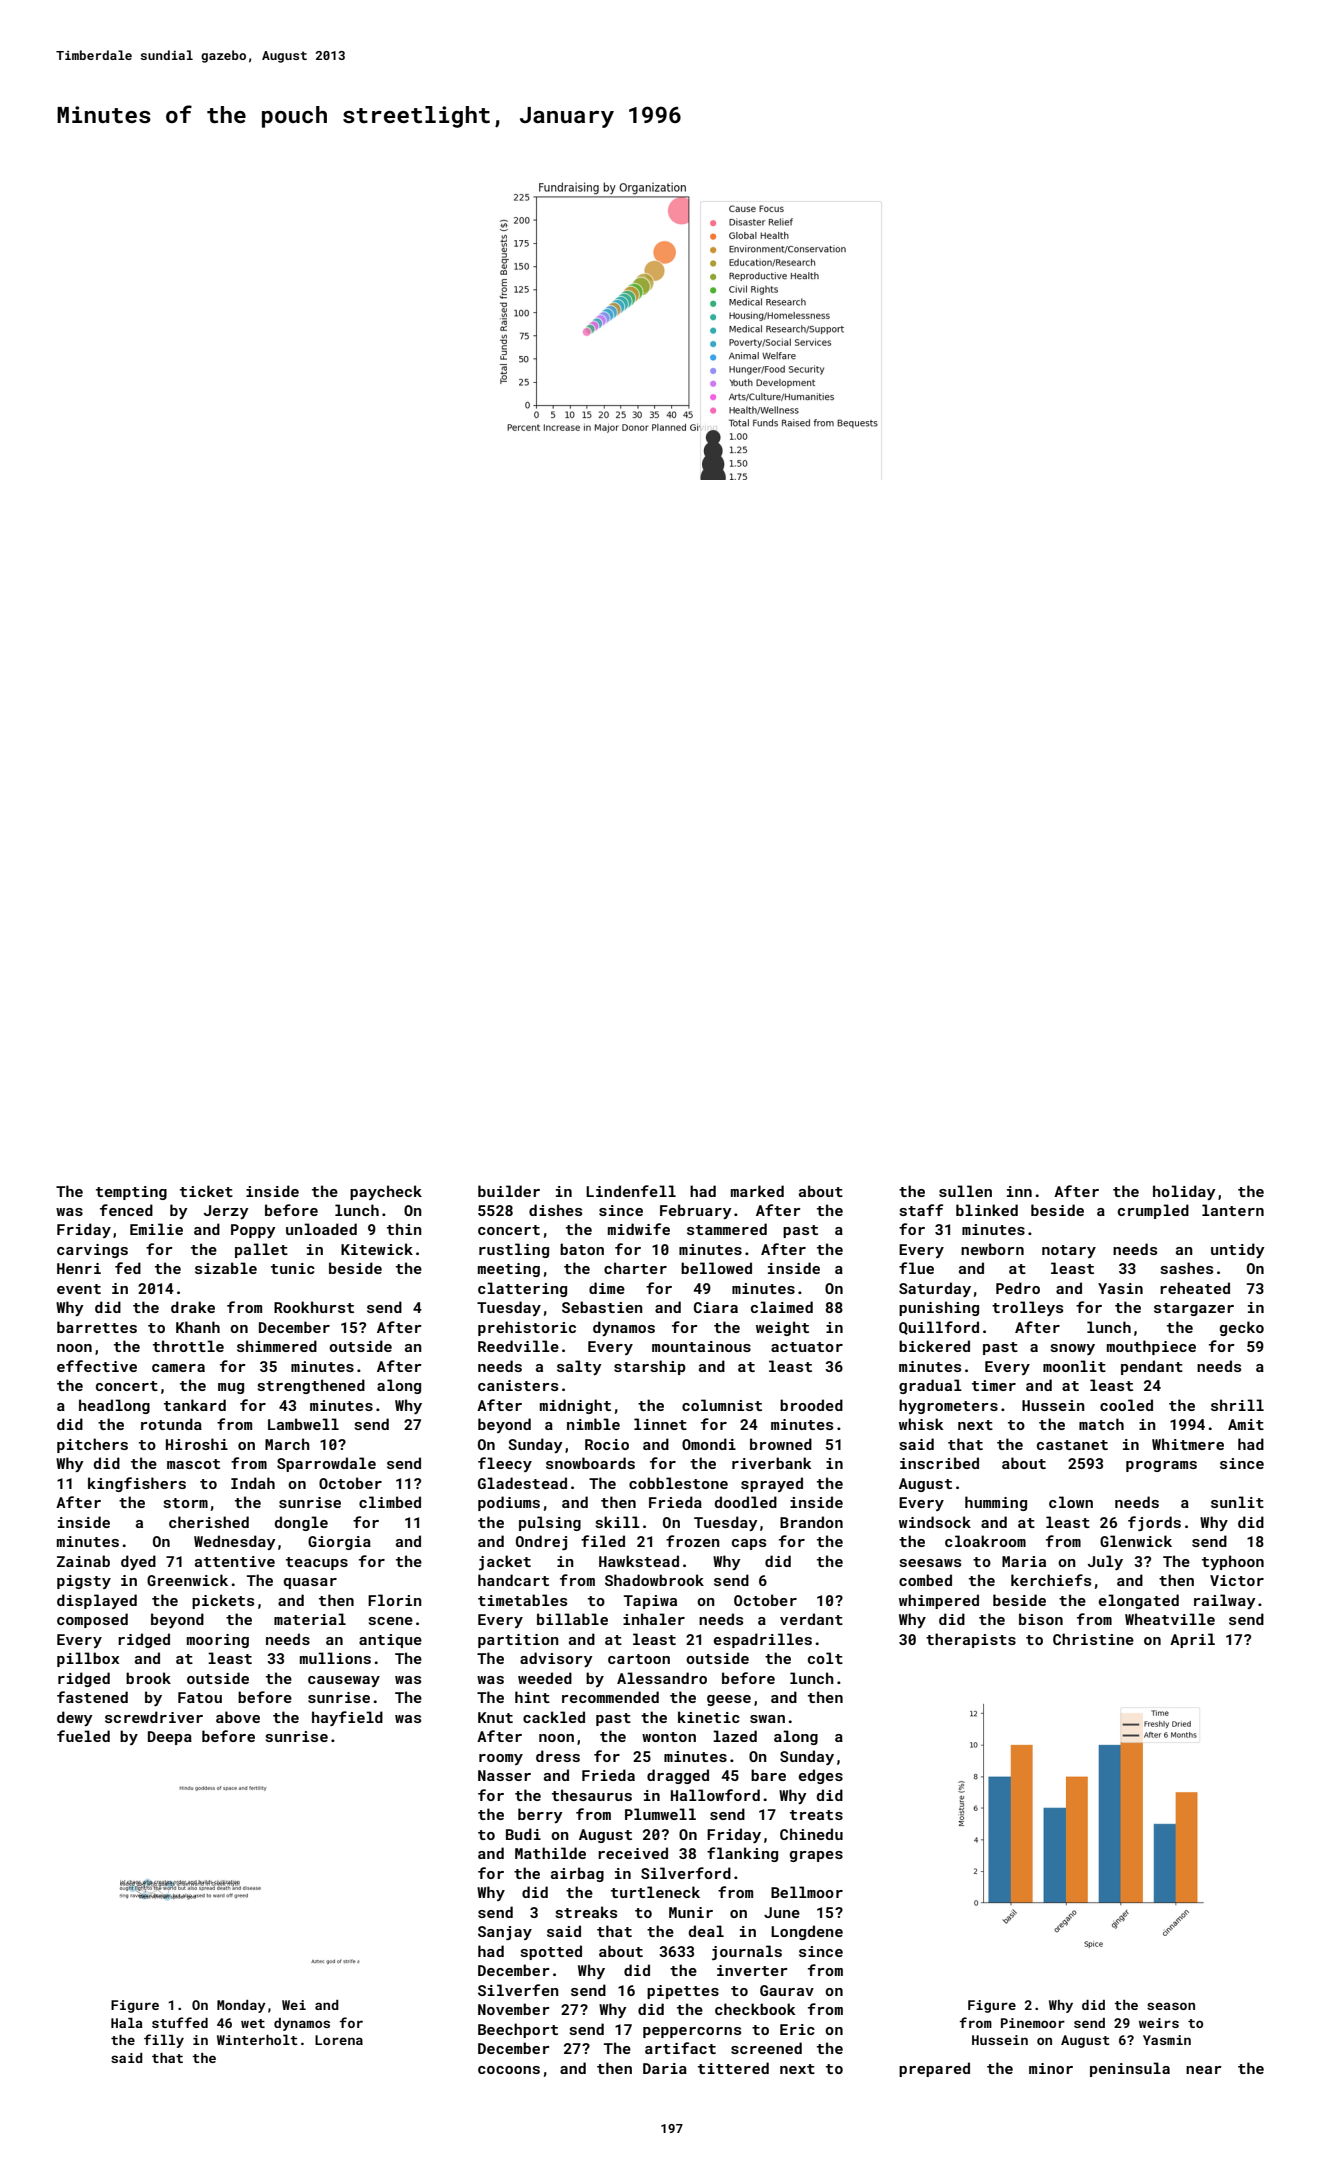 Image resolution: width=1321 pixels, height=2176 pixels. I want to click on Gaurav, so click(787, 1990).
